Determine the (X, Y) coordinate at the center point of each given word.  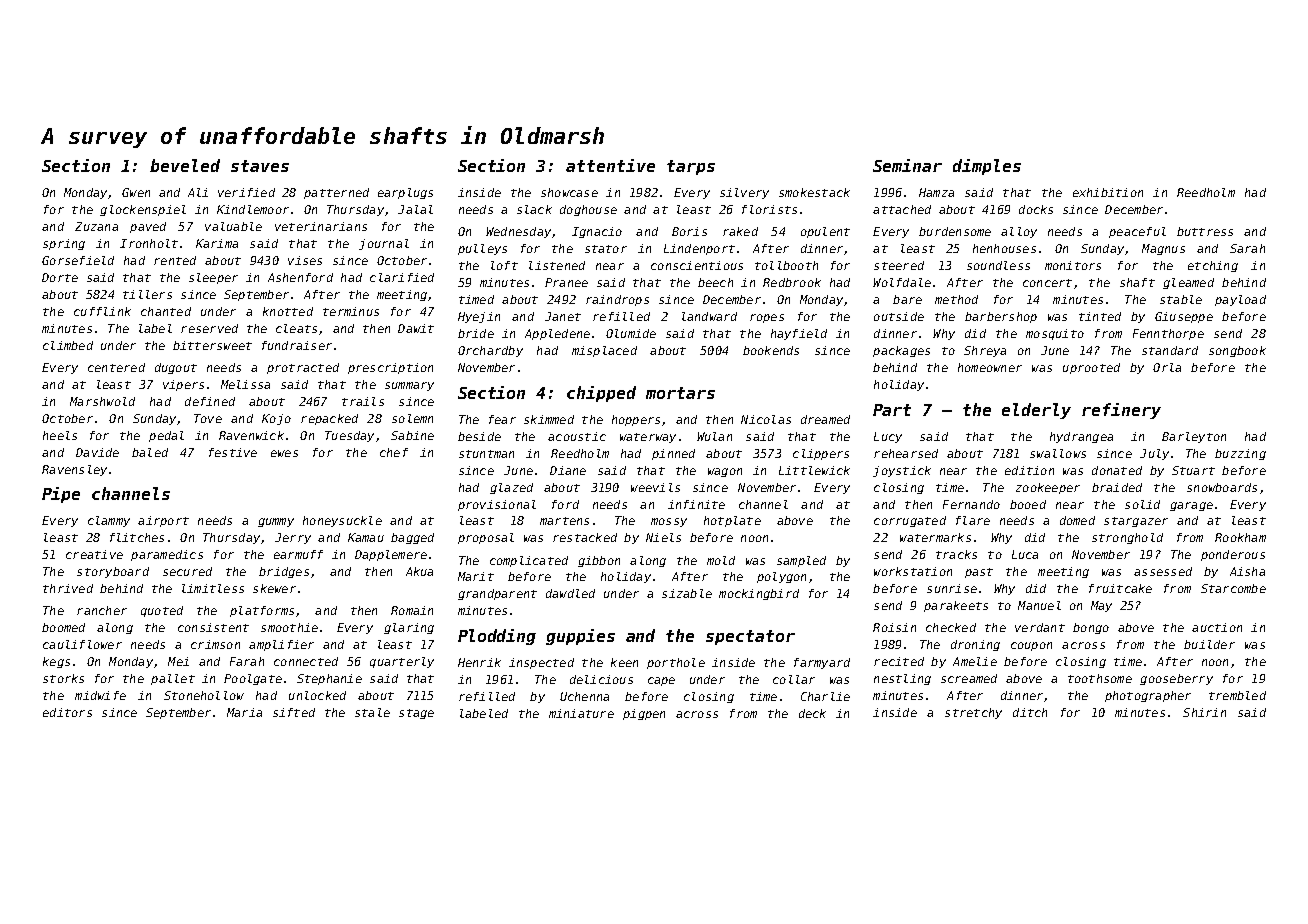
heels (60, 435)
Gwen (136, 192)
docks (1036, 209)
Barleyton (1194, 437)
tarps (691, 167)
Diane (568, 470)
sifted (294, 712)
